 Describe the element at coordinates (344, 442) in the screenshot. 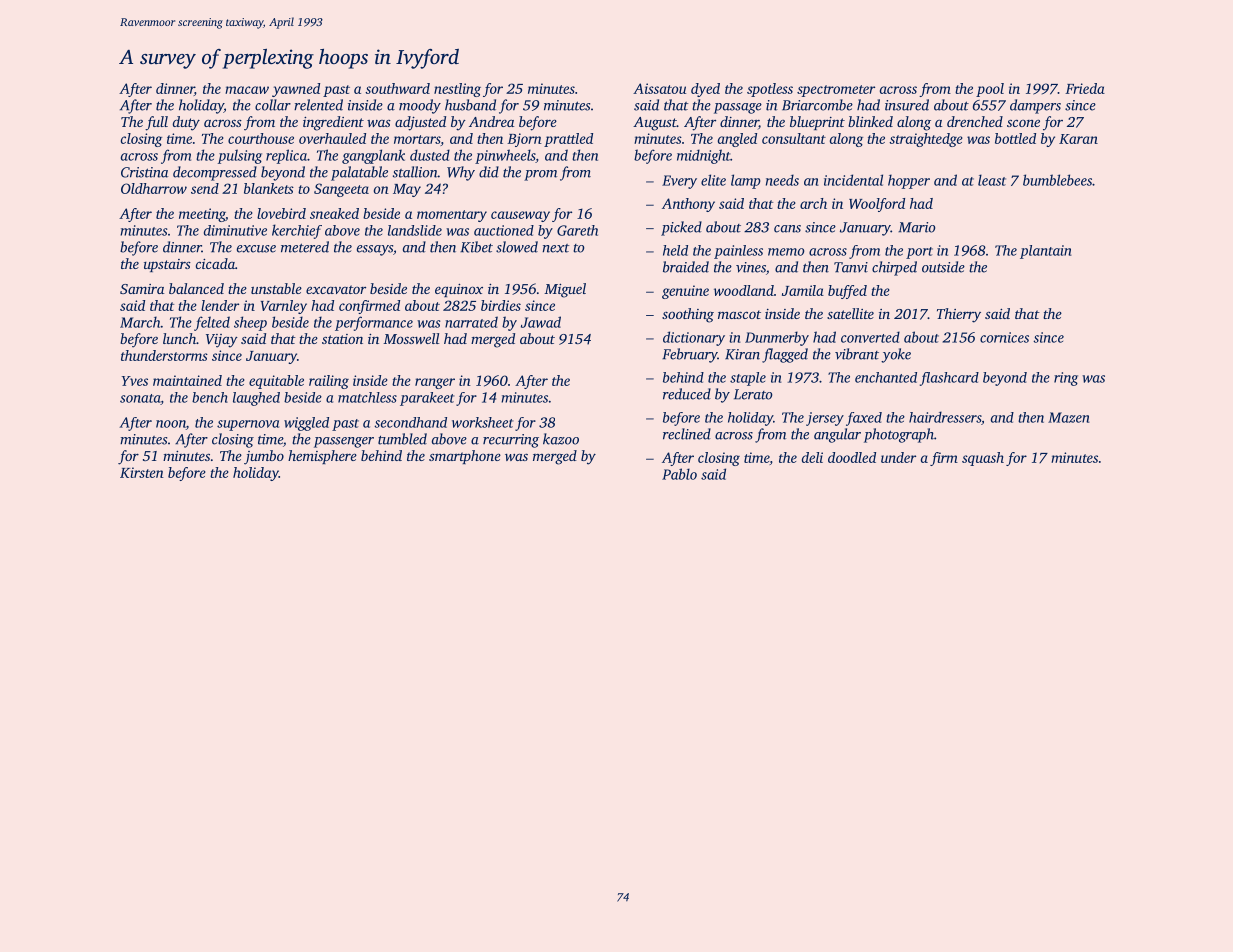

I see `passenger` at that location.
